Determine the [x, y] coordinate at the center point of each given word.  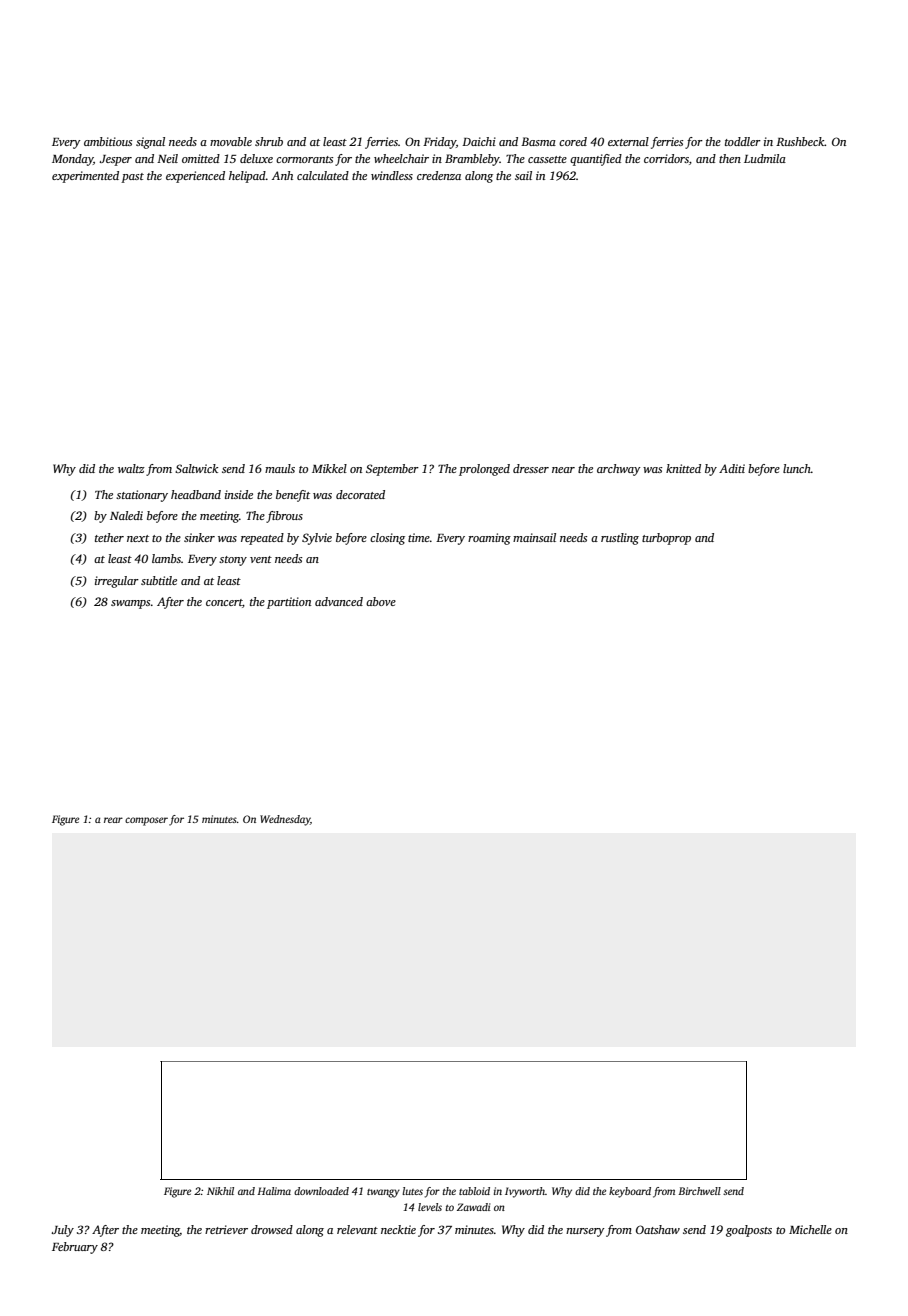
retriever [226, 1229]
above [381, 601]
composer [146, 821]
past [132, 178]
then [730, 158]
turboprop [666, 539]
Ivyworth [525, 1192]
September [392, 470]
